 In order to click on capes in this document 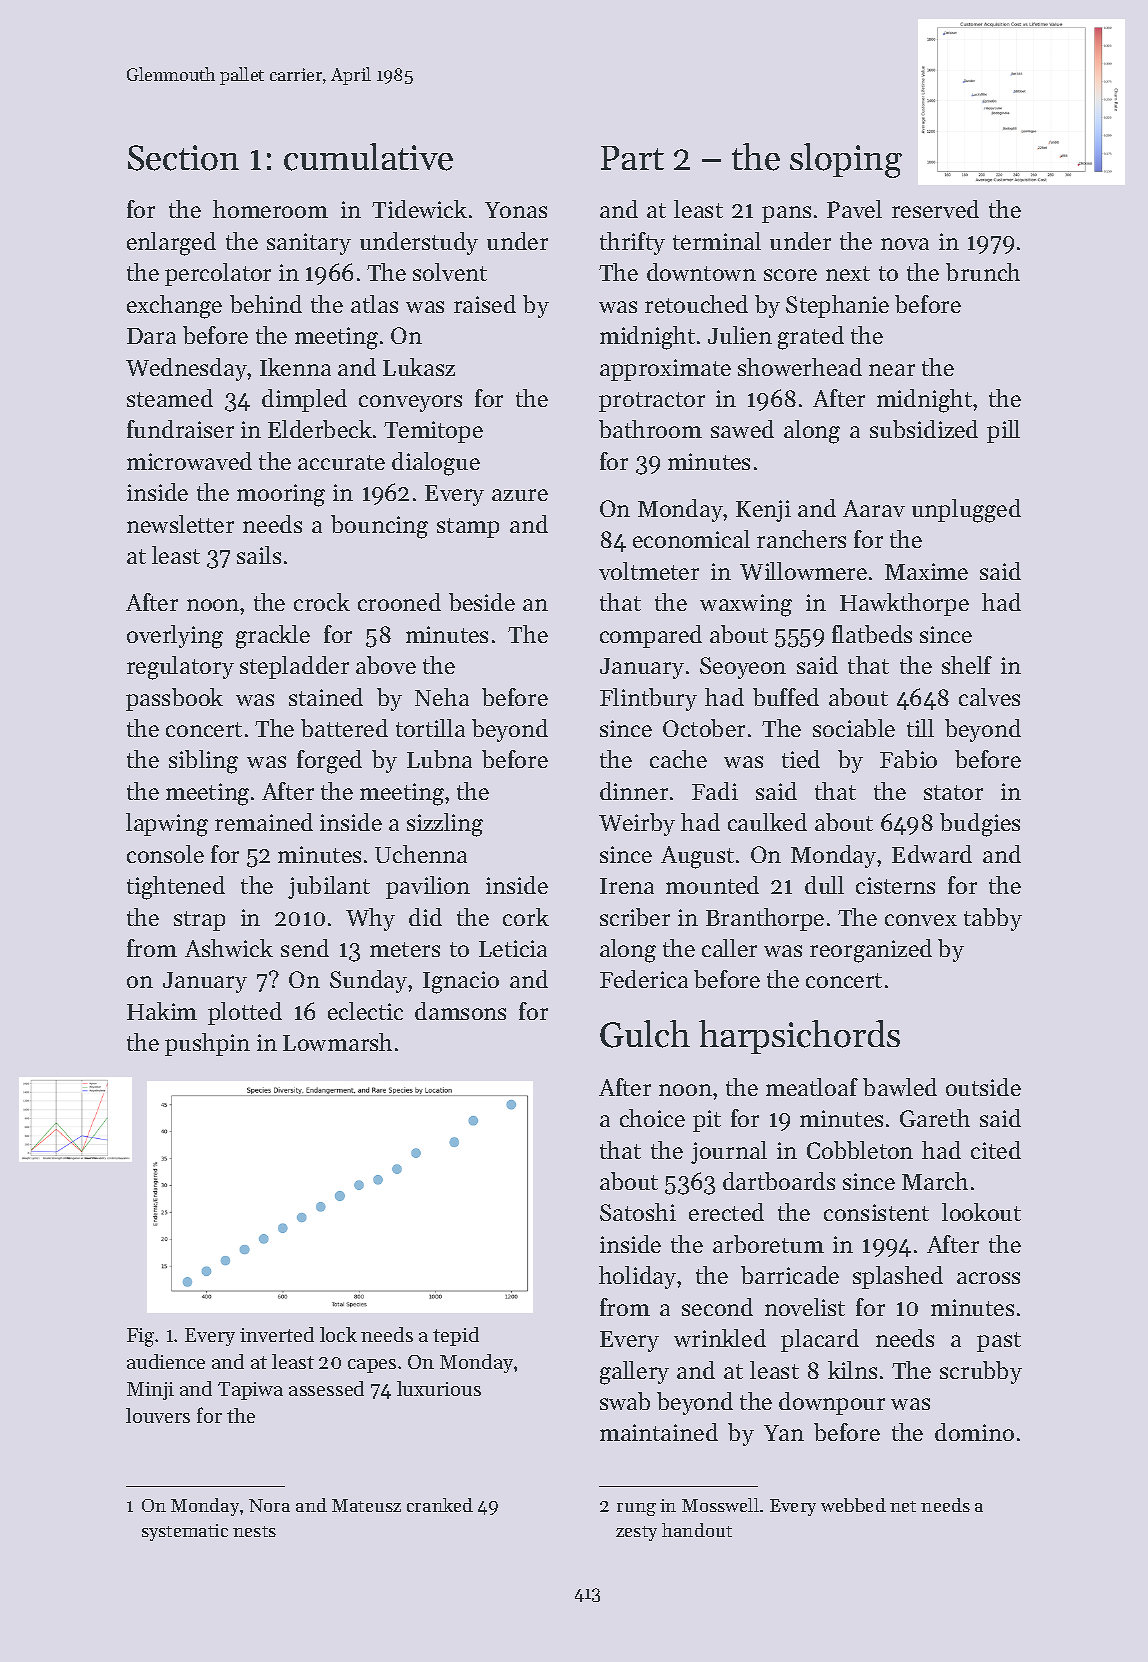, I will do `click(372, 1366)`.
